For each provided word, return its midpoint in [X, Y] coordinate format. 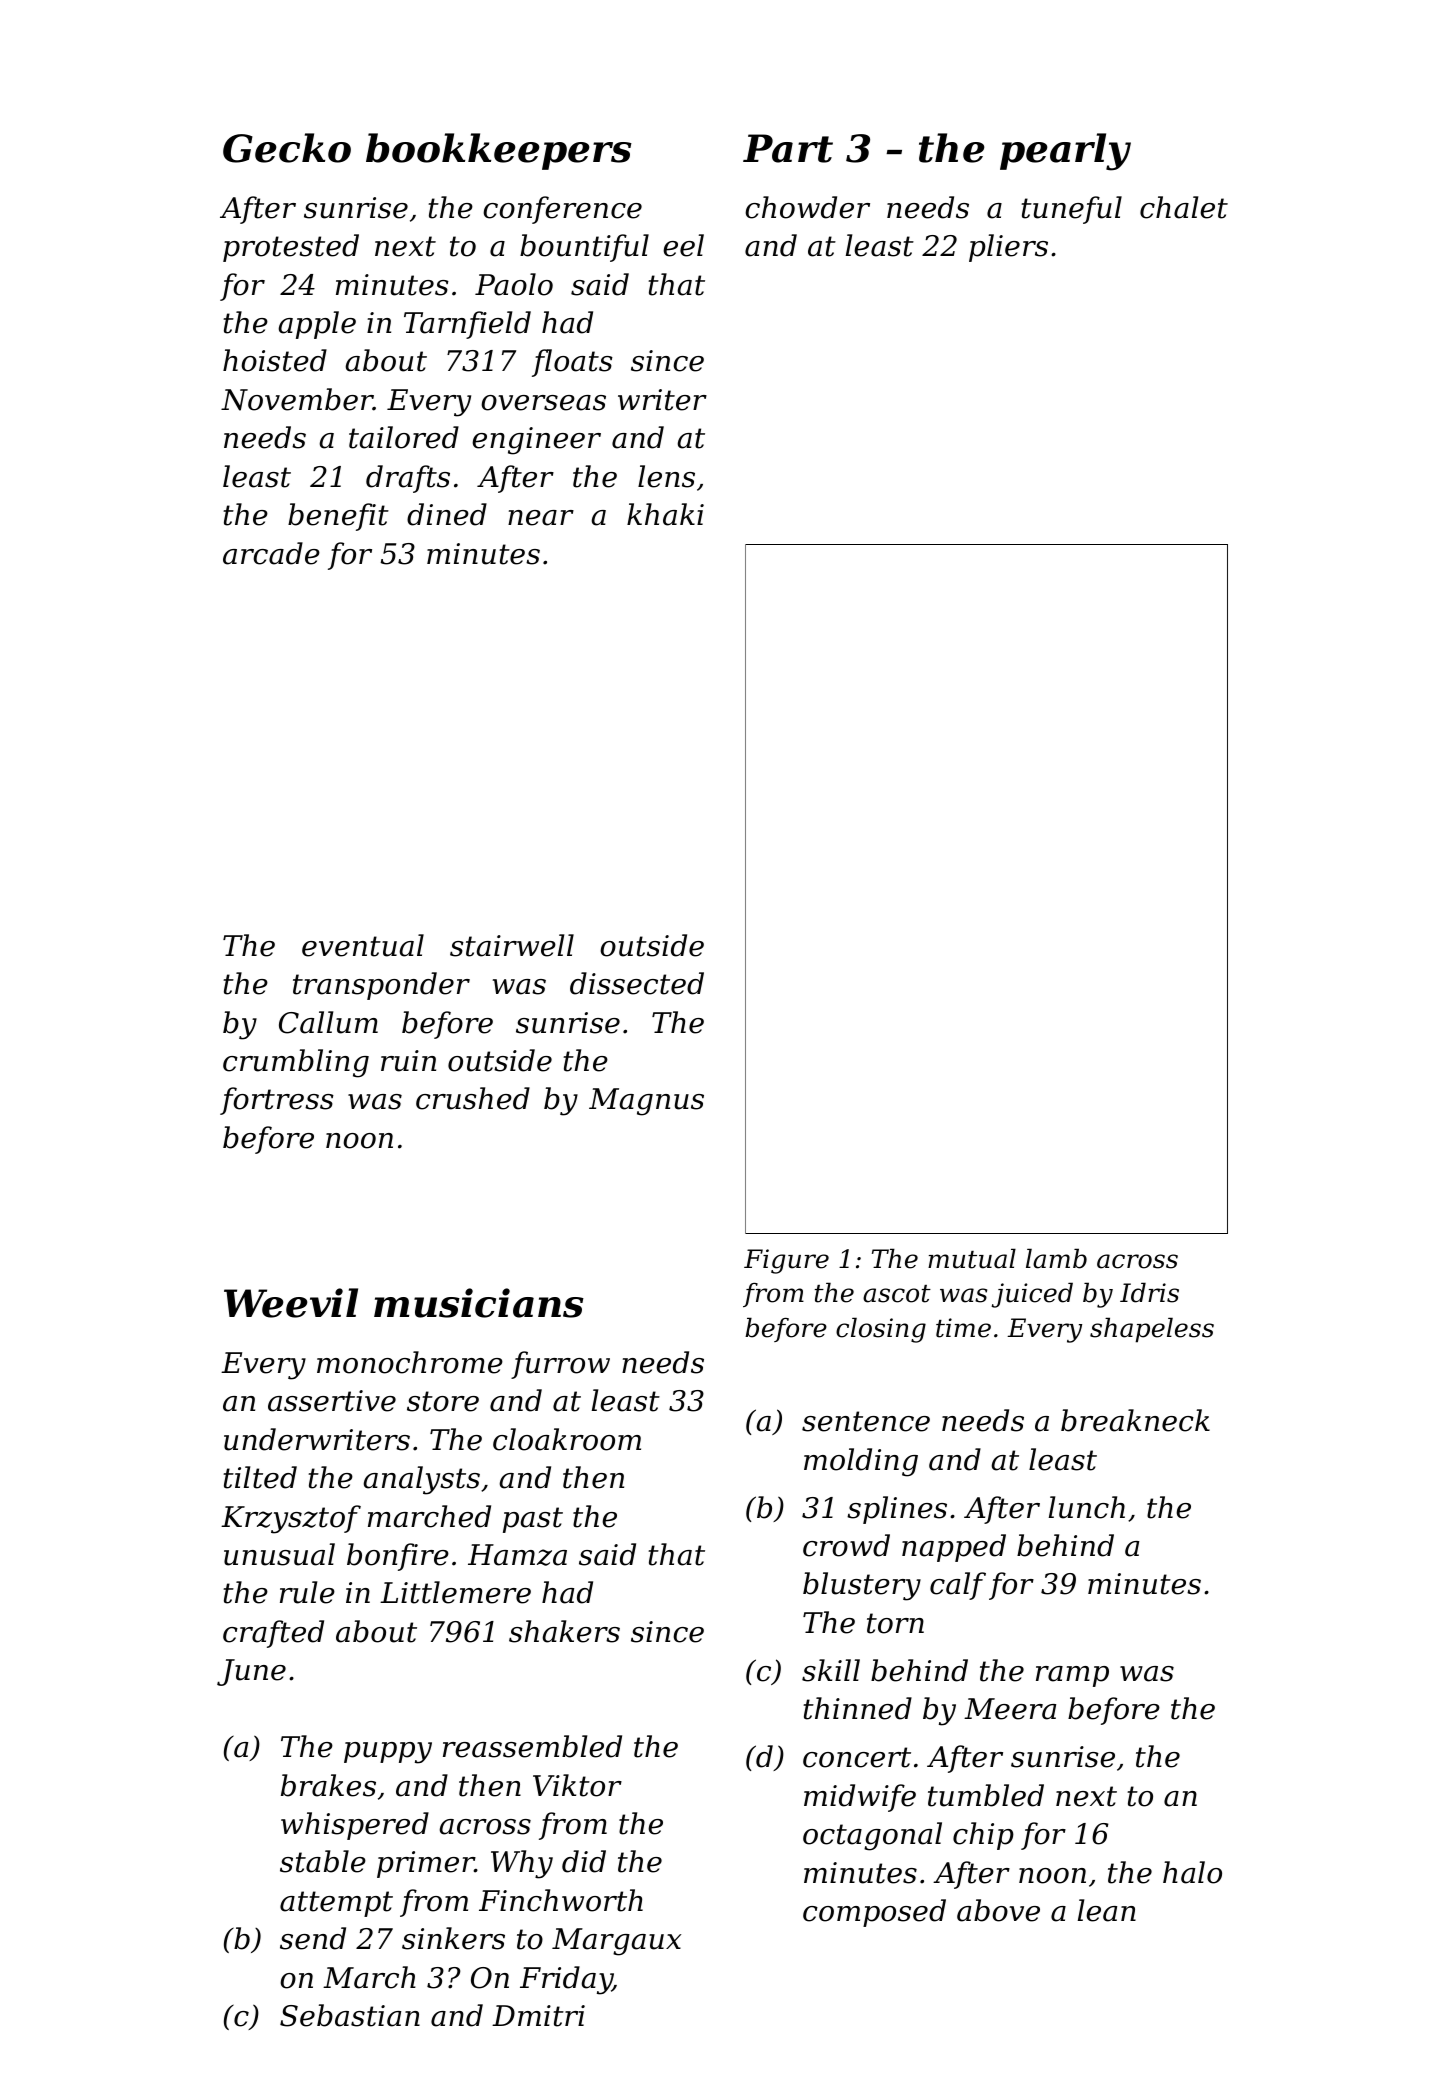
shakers [564, 1631]
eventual [363, 945]
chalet [1184, 207]
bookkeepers [499, 151]
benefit [338, 517]
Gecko [287, 148]
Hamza [517, 1555]
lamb [1056, 1258]
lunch [1087, 1507]
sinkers [453, 1938]
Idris [1149, 1292]
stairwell [512, 945]
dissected [637, 983]
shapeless [1152, 1330]
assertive [332, 1401]
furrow [560, 1365]
